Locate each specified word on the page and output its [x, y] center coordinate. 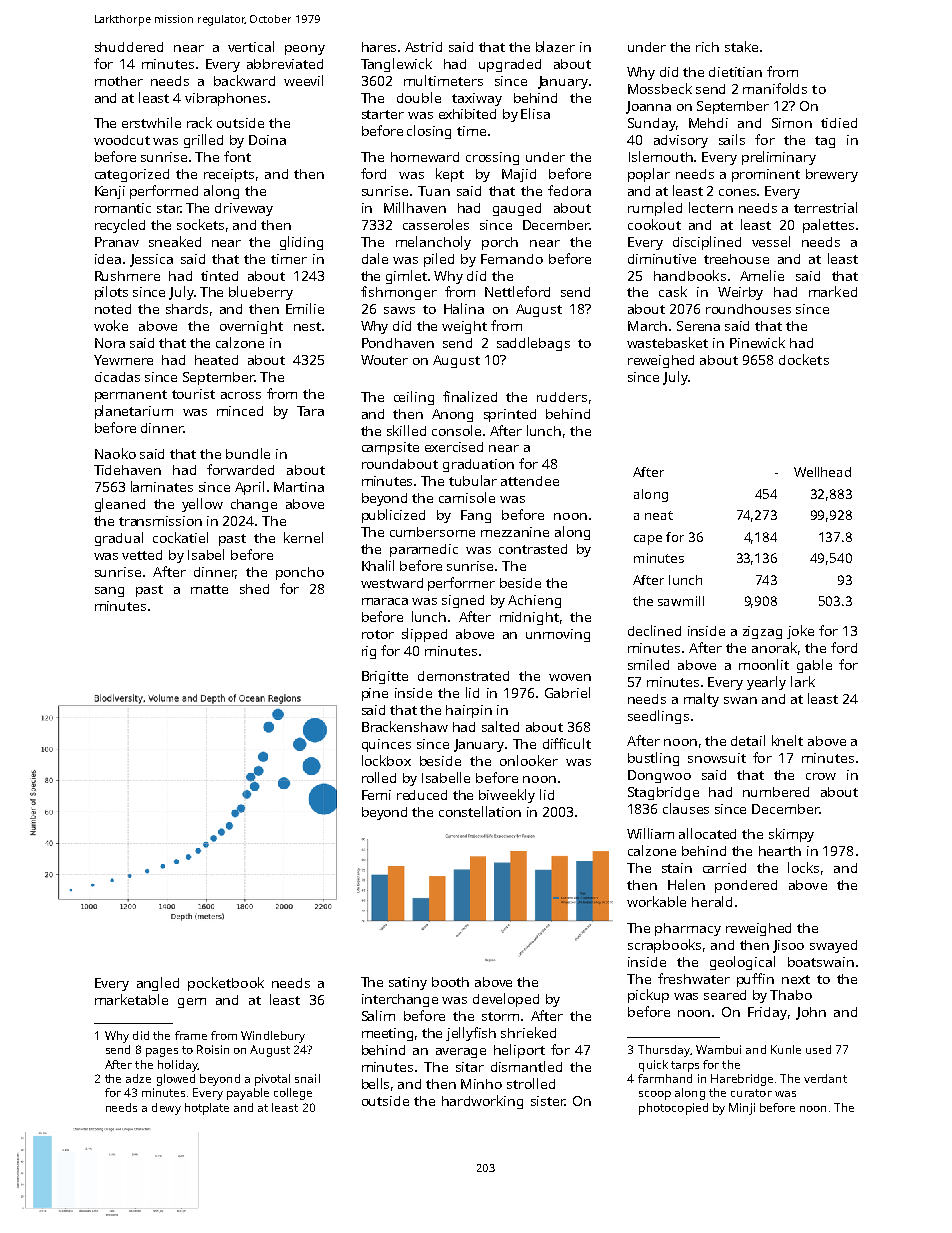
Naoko [115, 453]
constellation [480, 811]
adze [138, 1078]
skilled [406, 430]
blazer [555, 46]
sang [109, 592]
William [650, 833]
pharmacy [688, 929]
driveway [244, 209]
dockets [804, 359]
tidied [839, 123]
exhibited [467, 114]
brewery [832, 175]
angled [158, 984]
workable [656, 901]
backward [244, 80]
